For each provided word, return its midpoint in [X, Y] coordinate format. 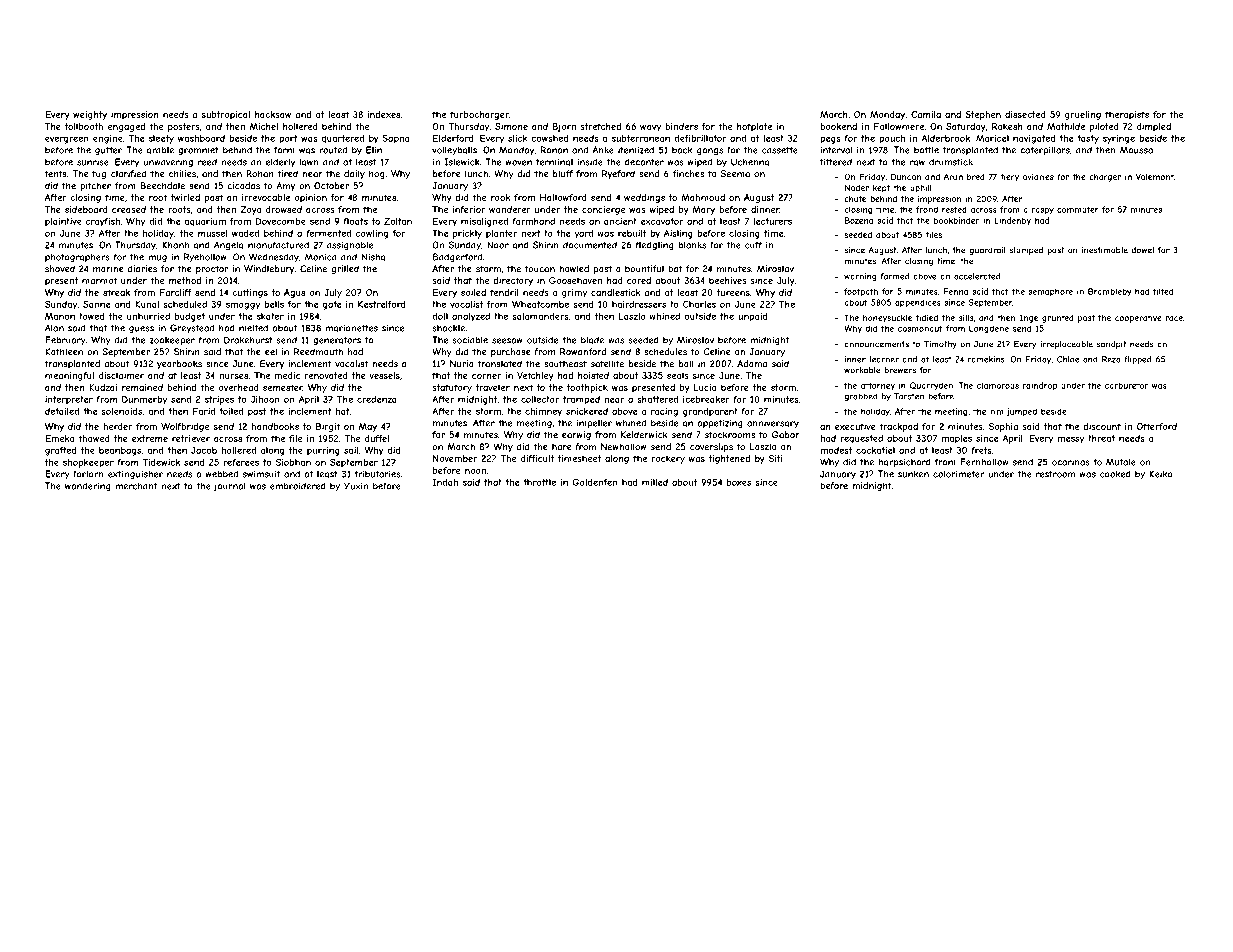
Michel [264, 126]
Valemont [1155, 176]
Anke [603, 150]
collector [540, 399]
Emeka [59, 438]
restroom [1055, 474]
